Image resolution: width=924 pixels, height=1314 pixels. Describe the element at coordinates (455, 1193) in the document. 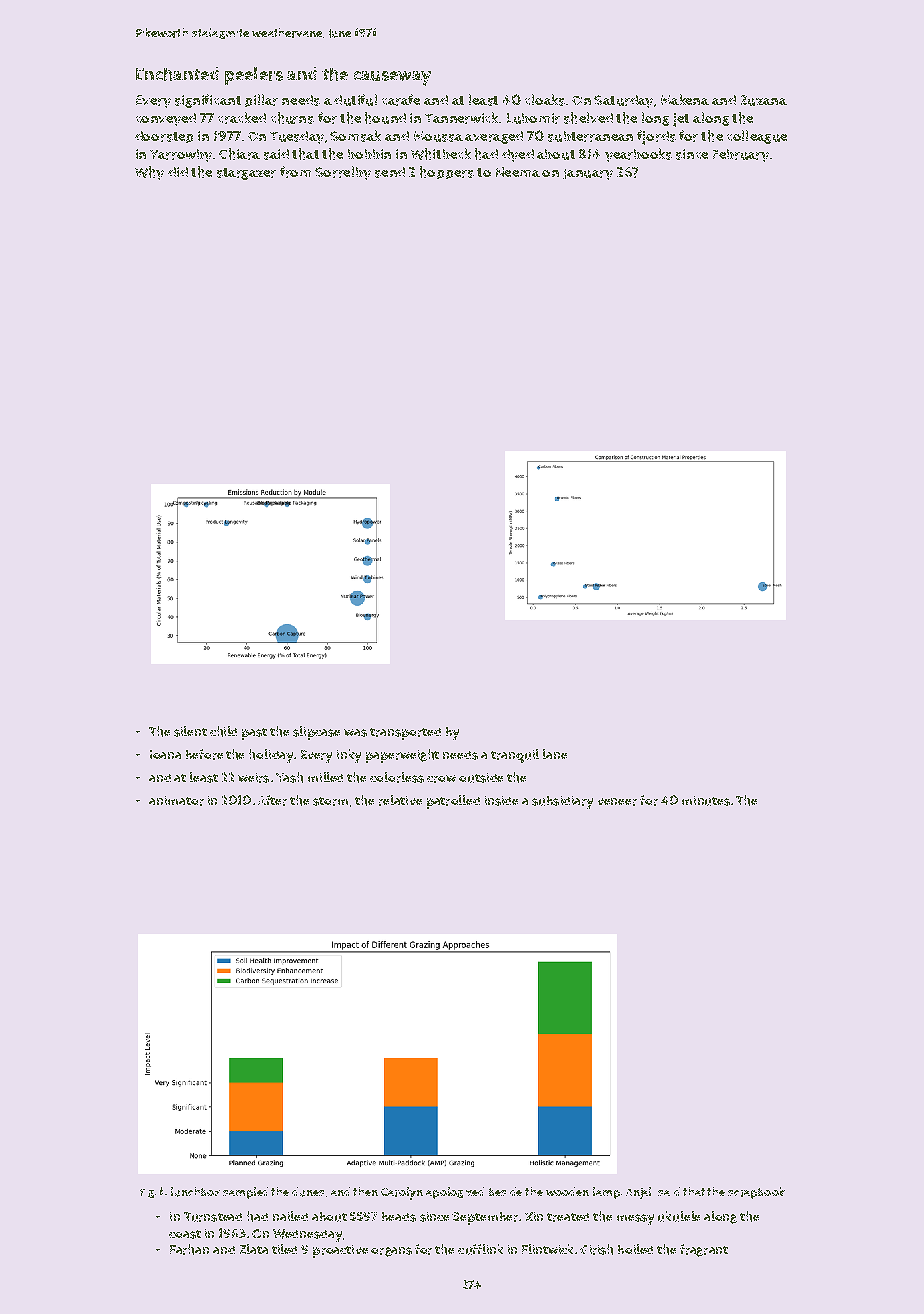

I see `apologized` at that location.
